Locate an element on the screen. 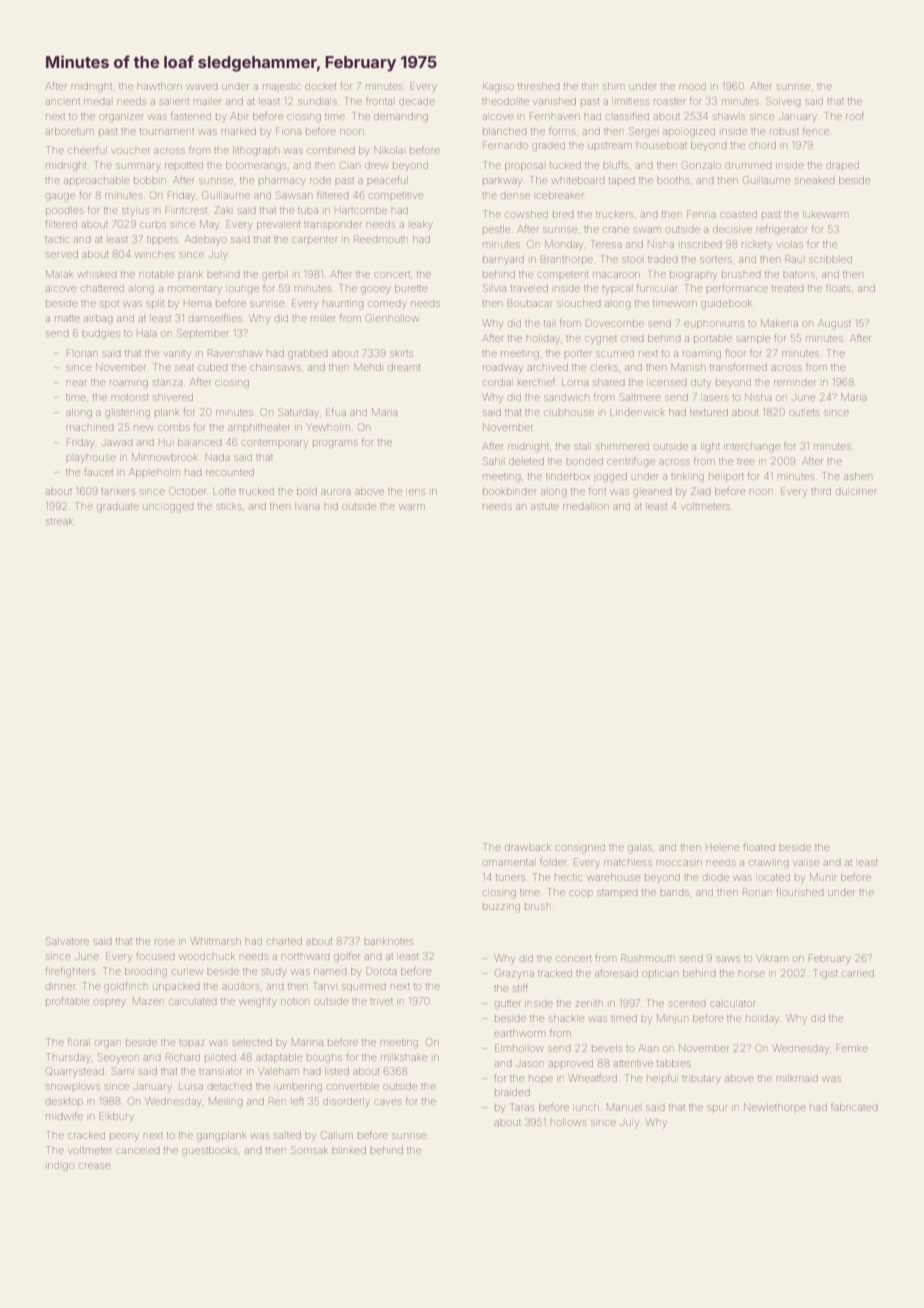 Image resolution: width=924 pixels, height=1308 pixels. docket is located at coordinates (320, 87).
